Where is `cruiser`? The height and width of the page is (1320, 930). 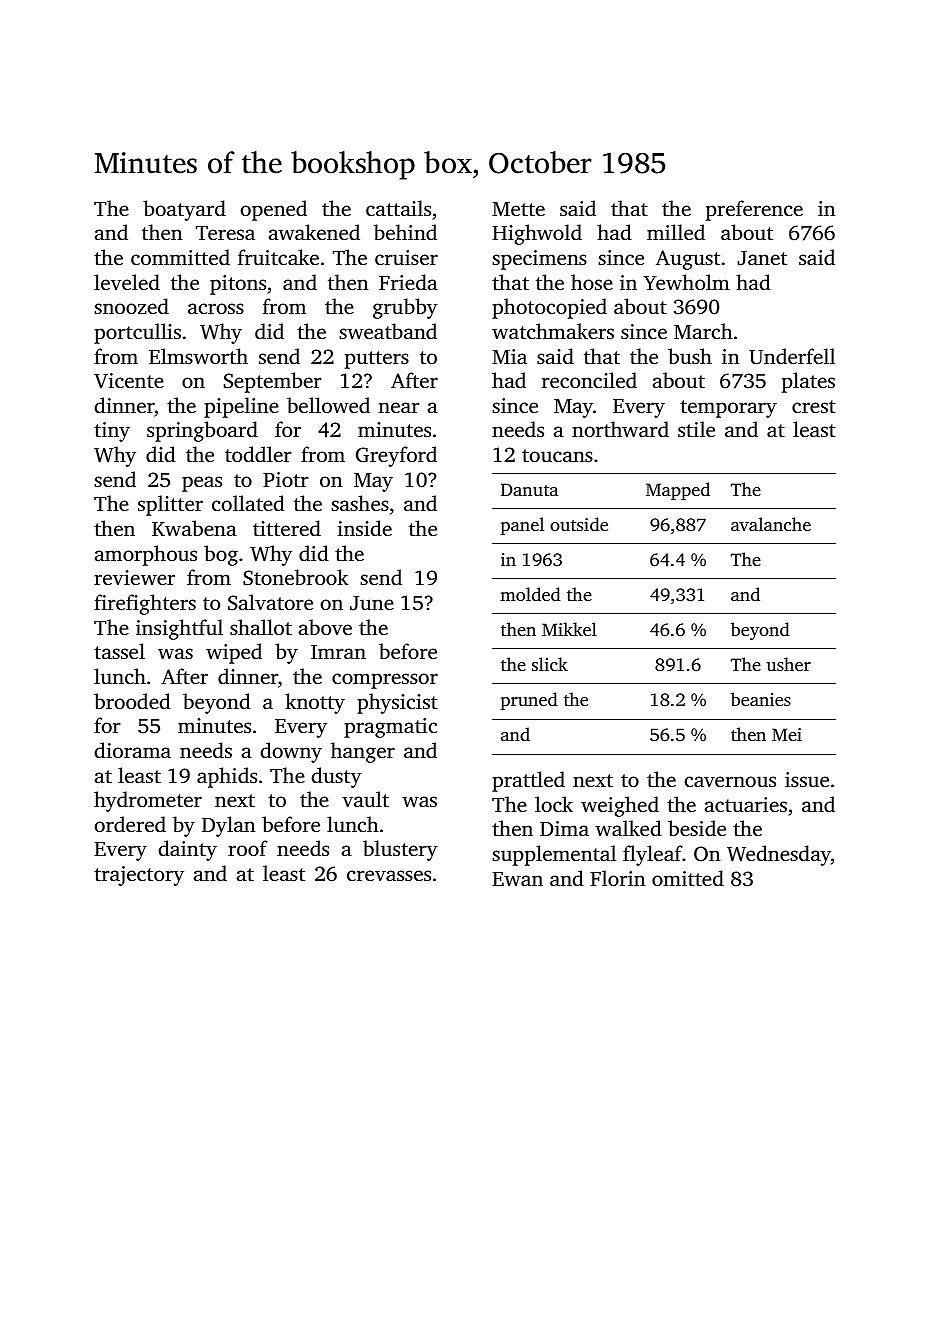 cruiser is located at coordinates (406, 257).
